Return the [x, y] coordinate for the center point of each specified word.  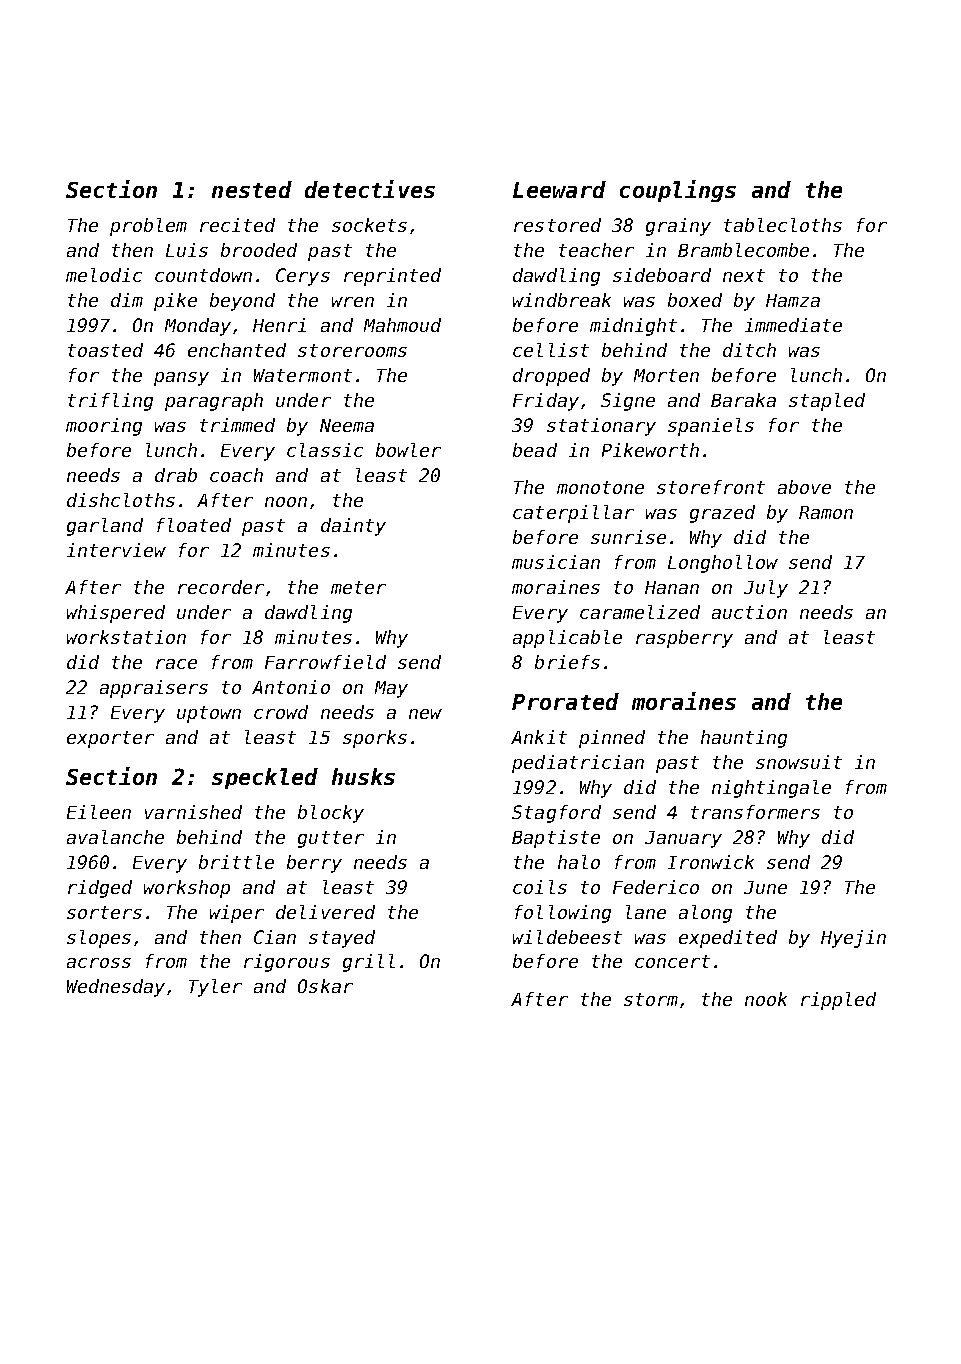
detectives [370, 189]
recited [237, 225]
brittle [236, 862]
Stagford [556, 814]
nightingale [771, 789]
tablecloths [783, 225]
